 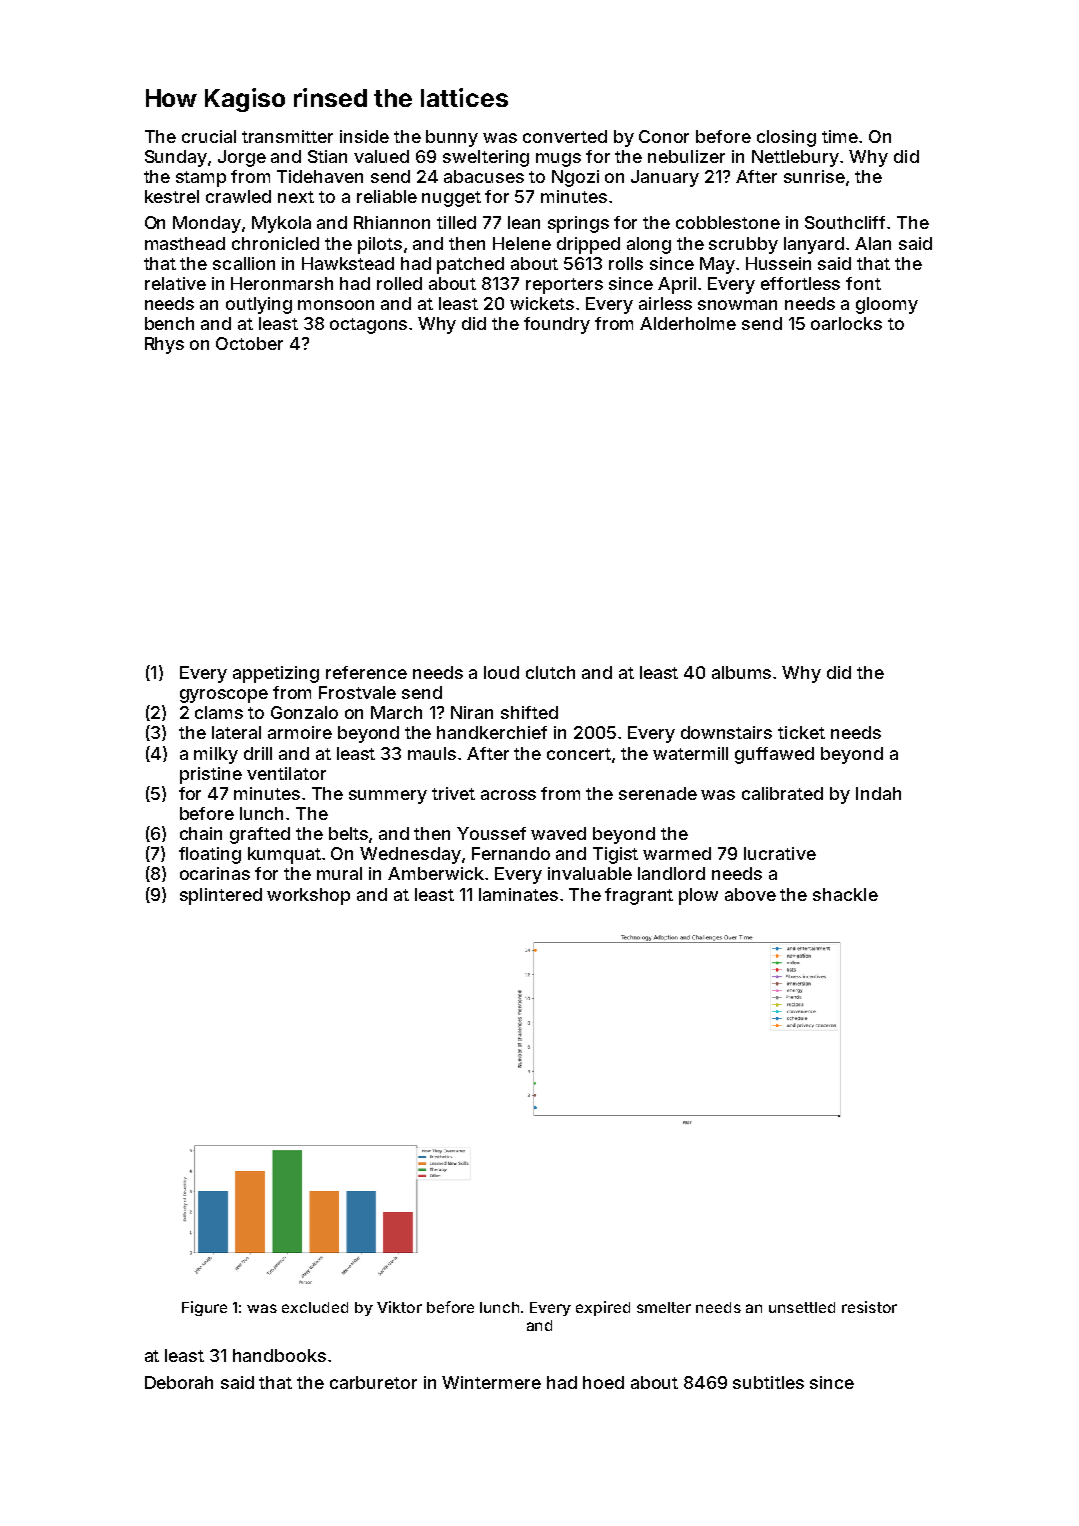 I want to click on excluded, so click(x=315, y=1307).
